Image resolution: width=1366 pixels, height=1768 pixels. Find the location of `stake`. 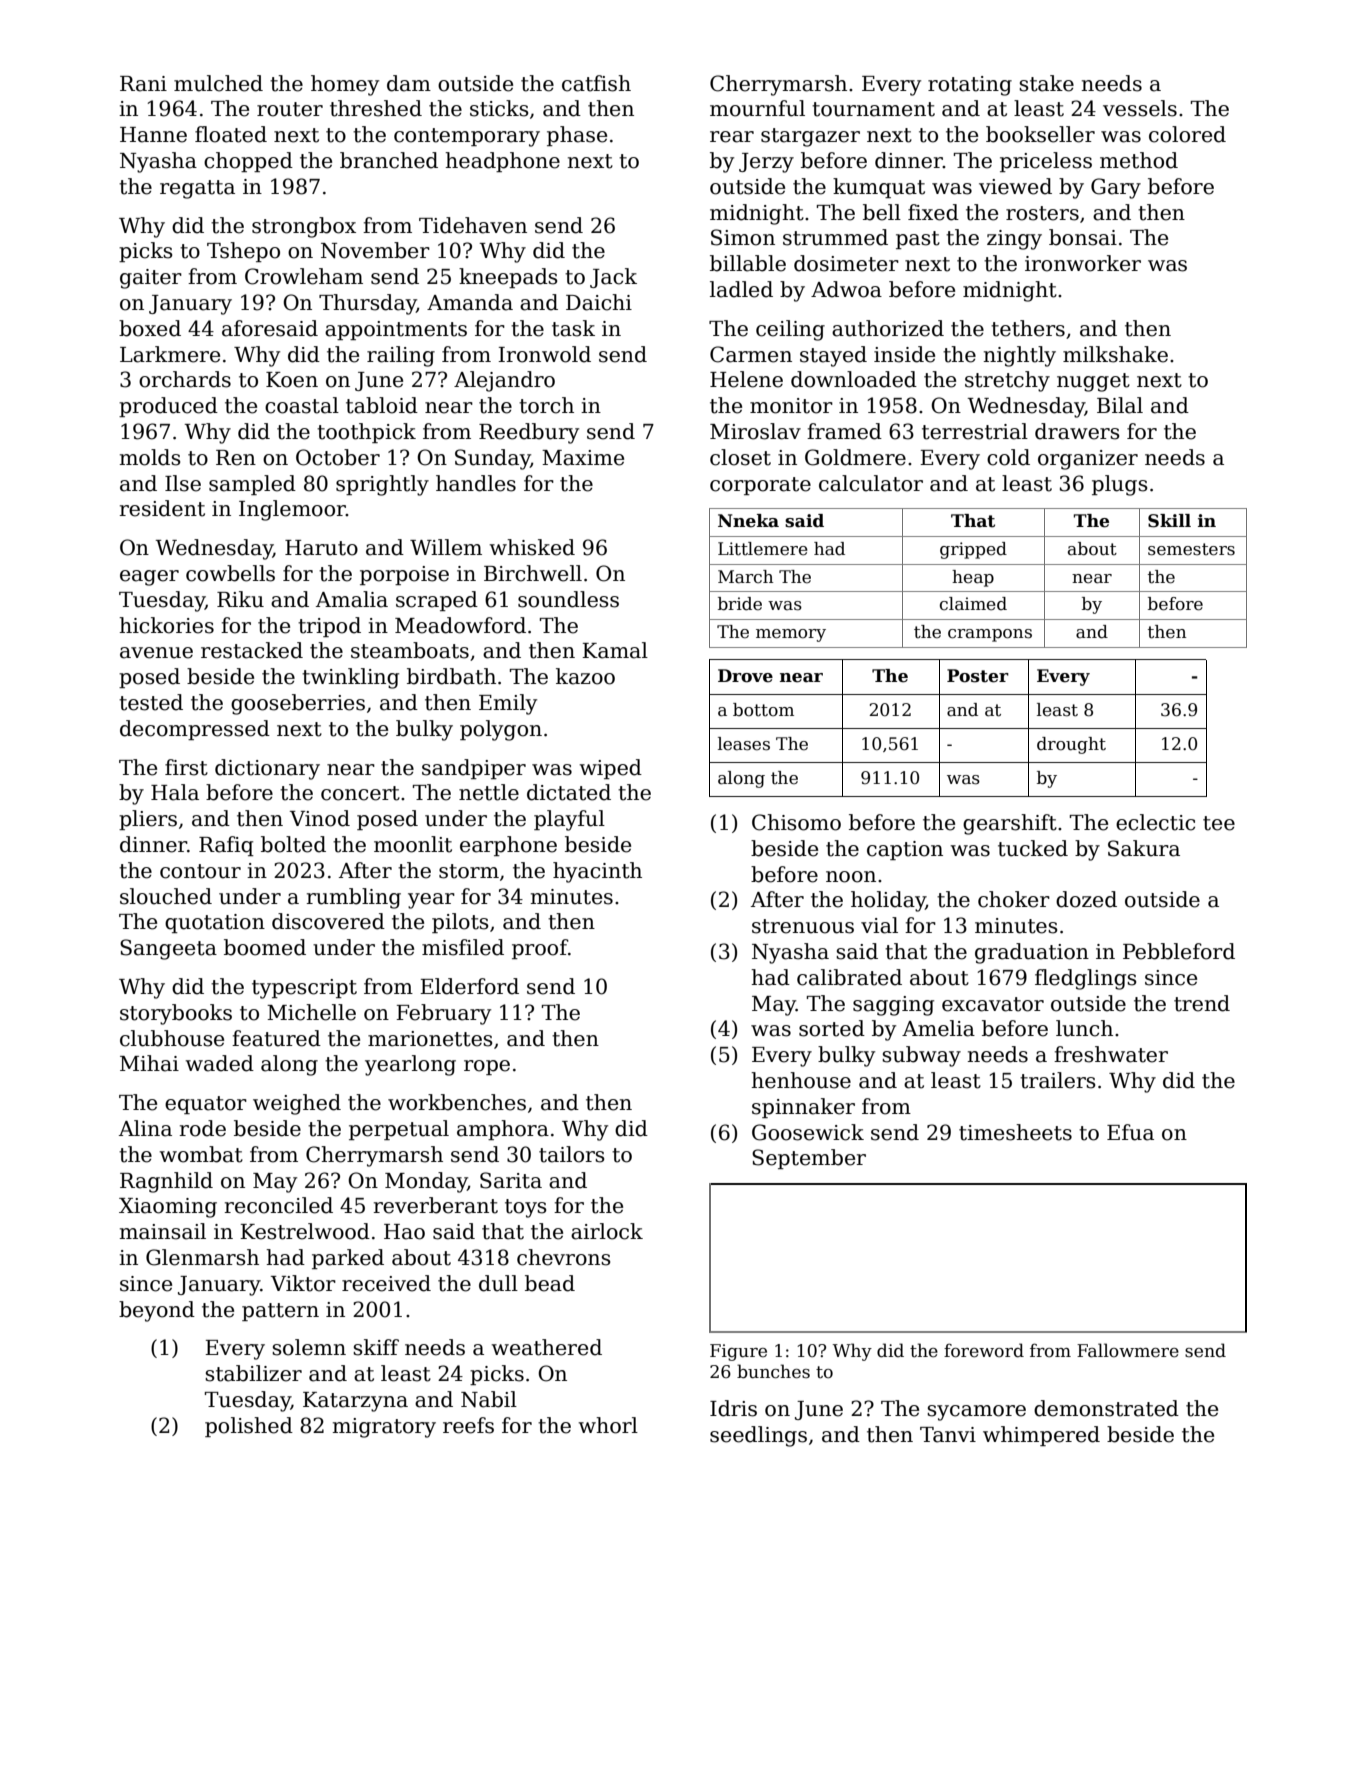

stake is located at coordinates (1046, 83).
